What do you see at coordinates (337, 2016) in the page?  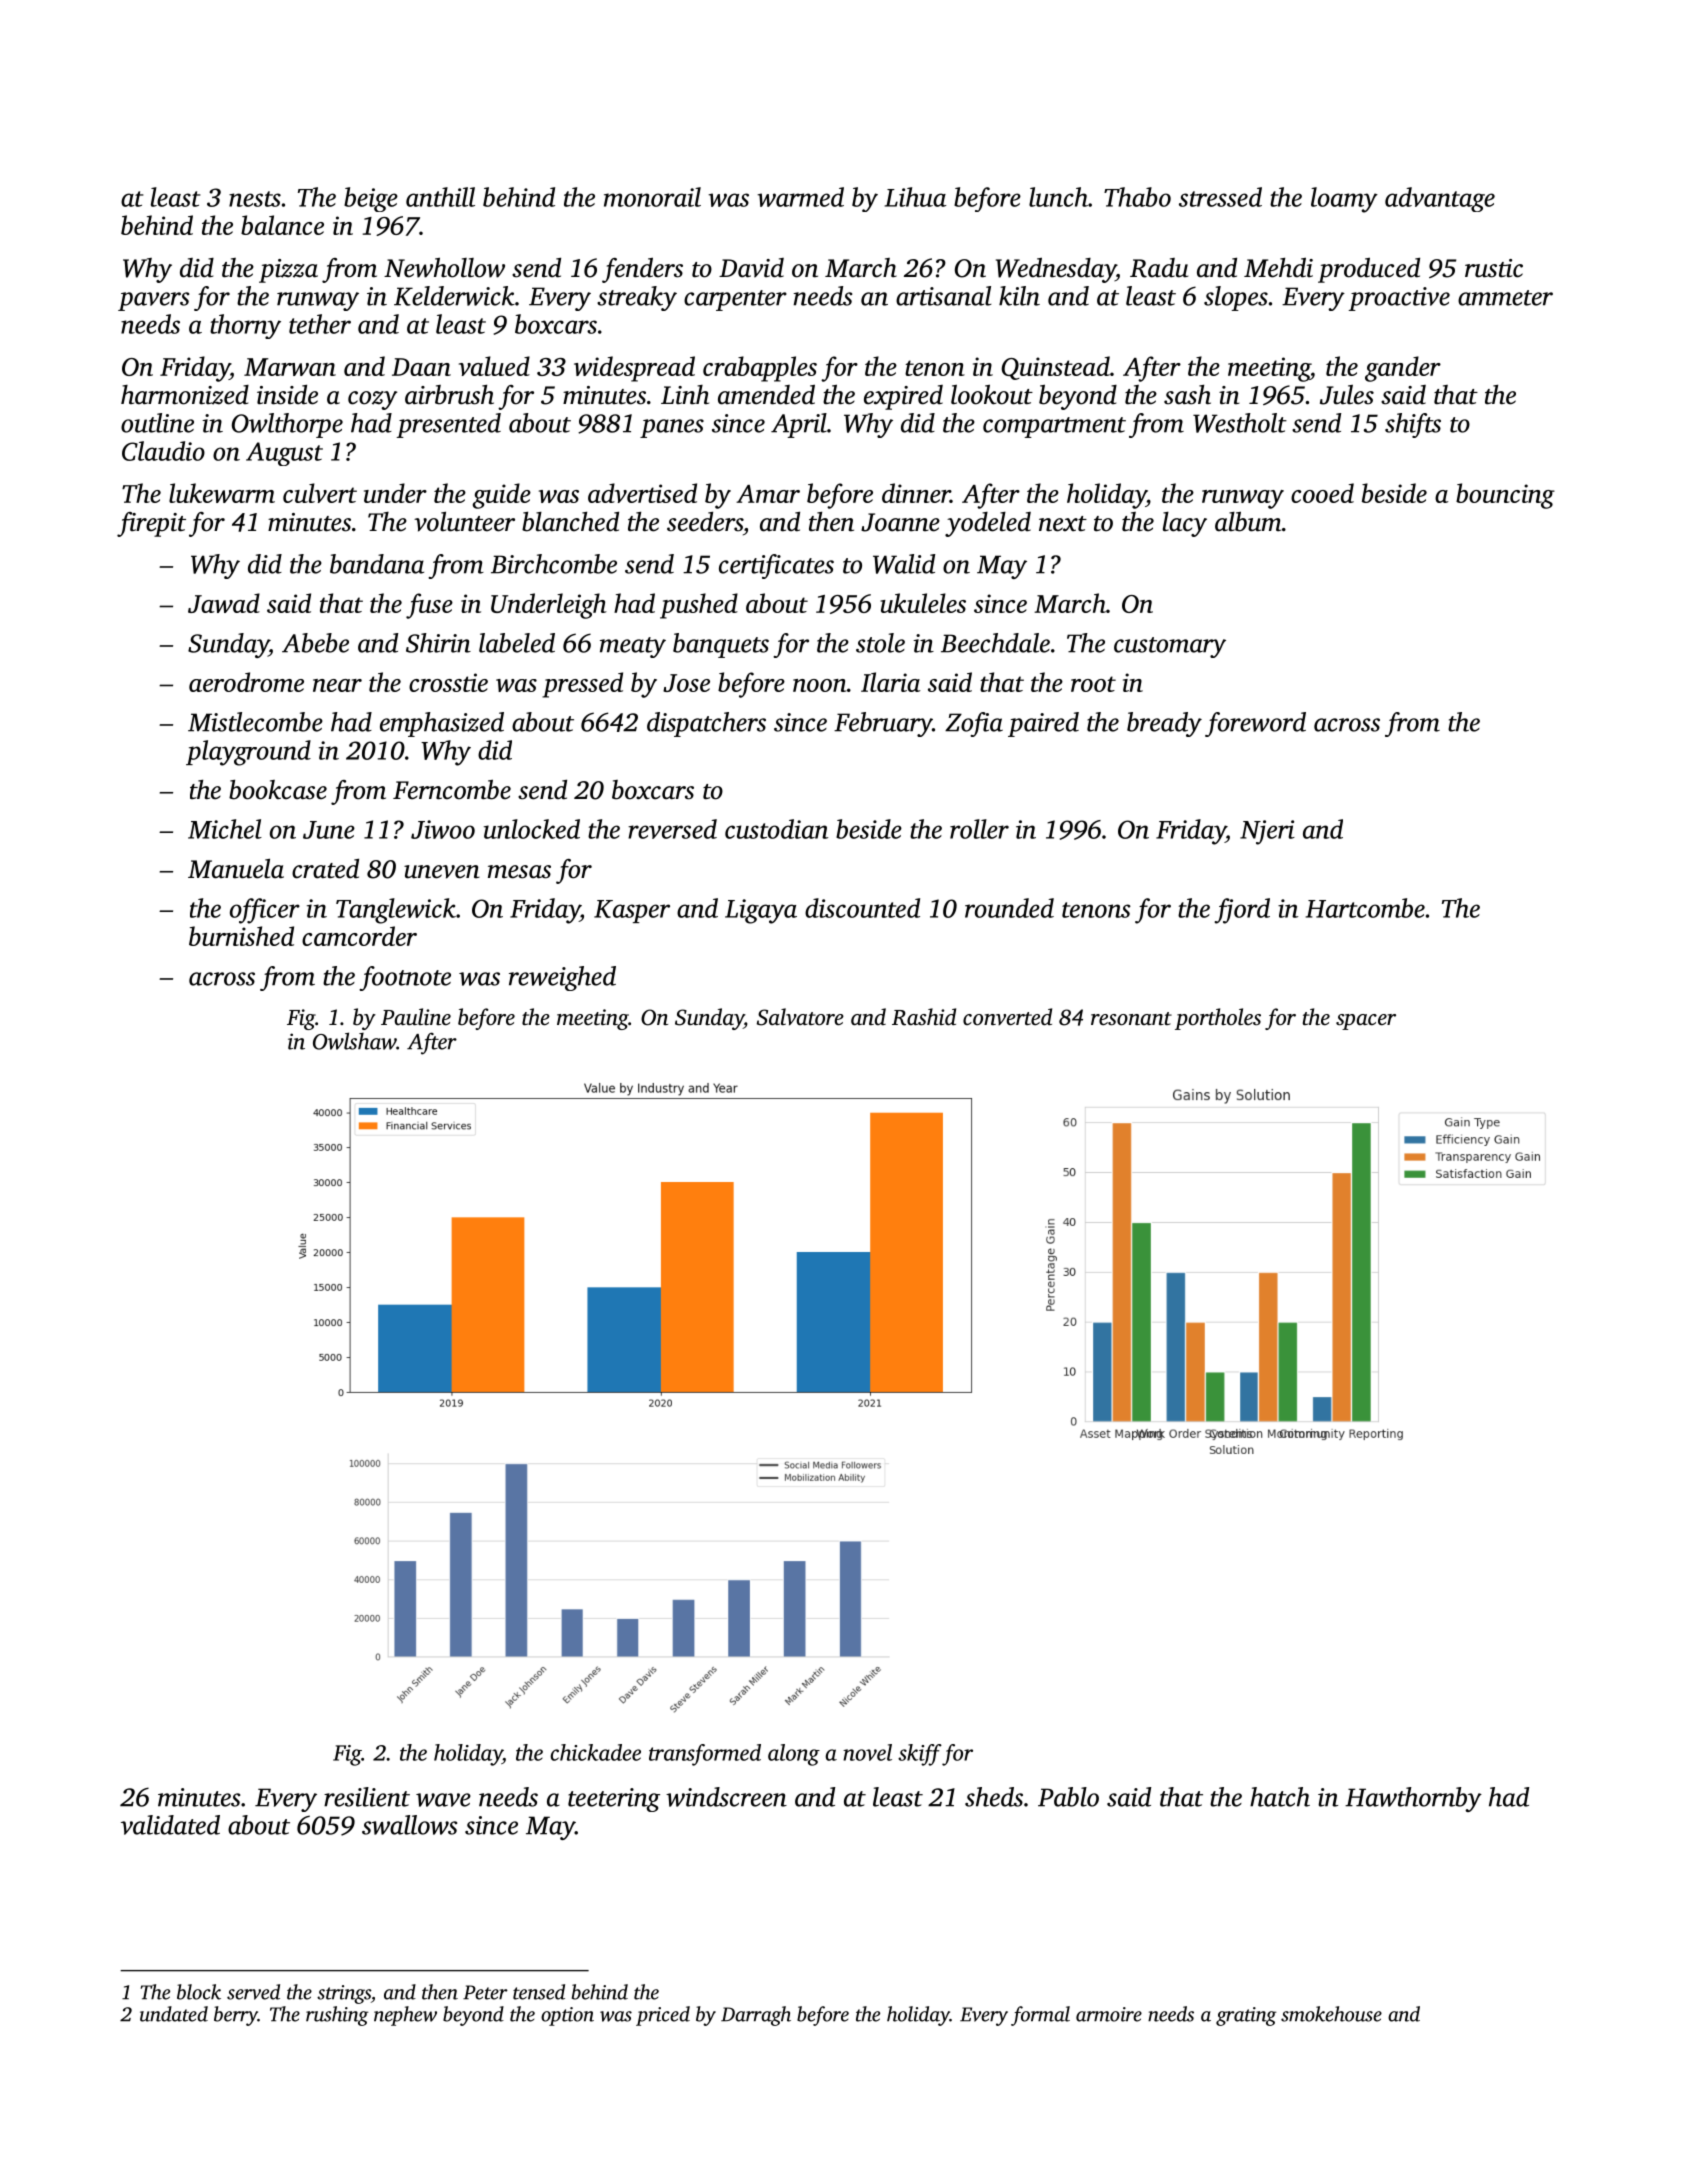 I see `rushing` at bounding box center [337, 2016].
